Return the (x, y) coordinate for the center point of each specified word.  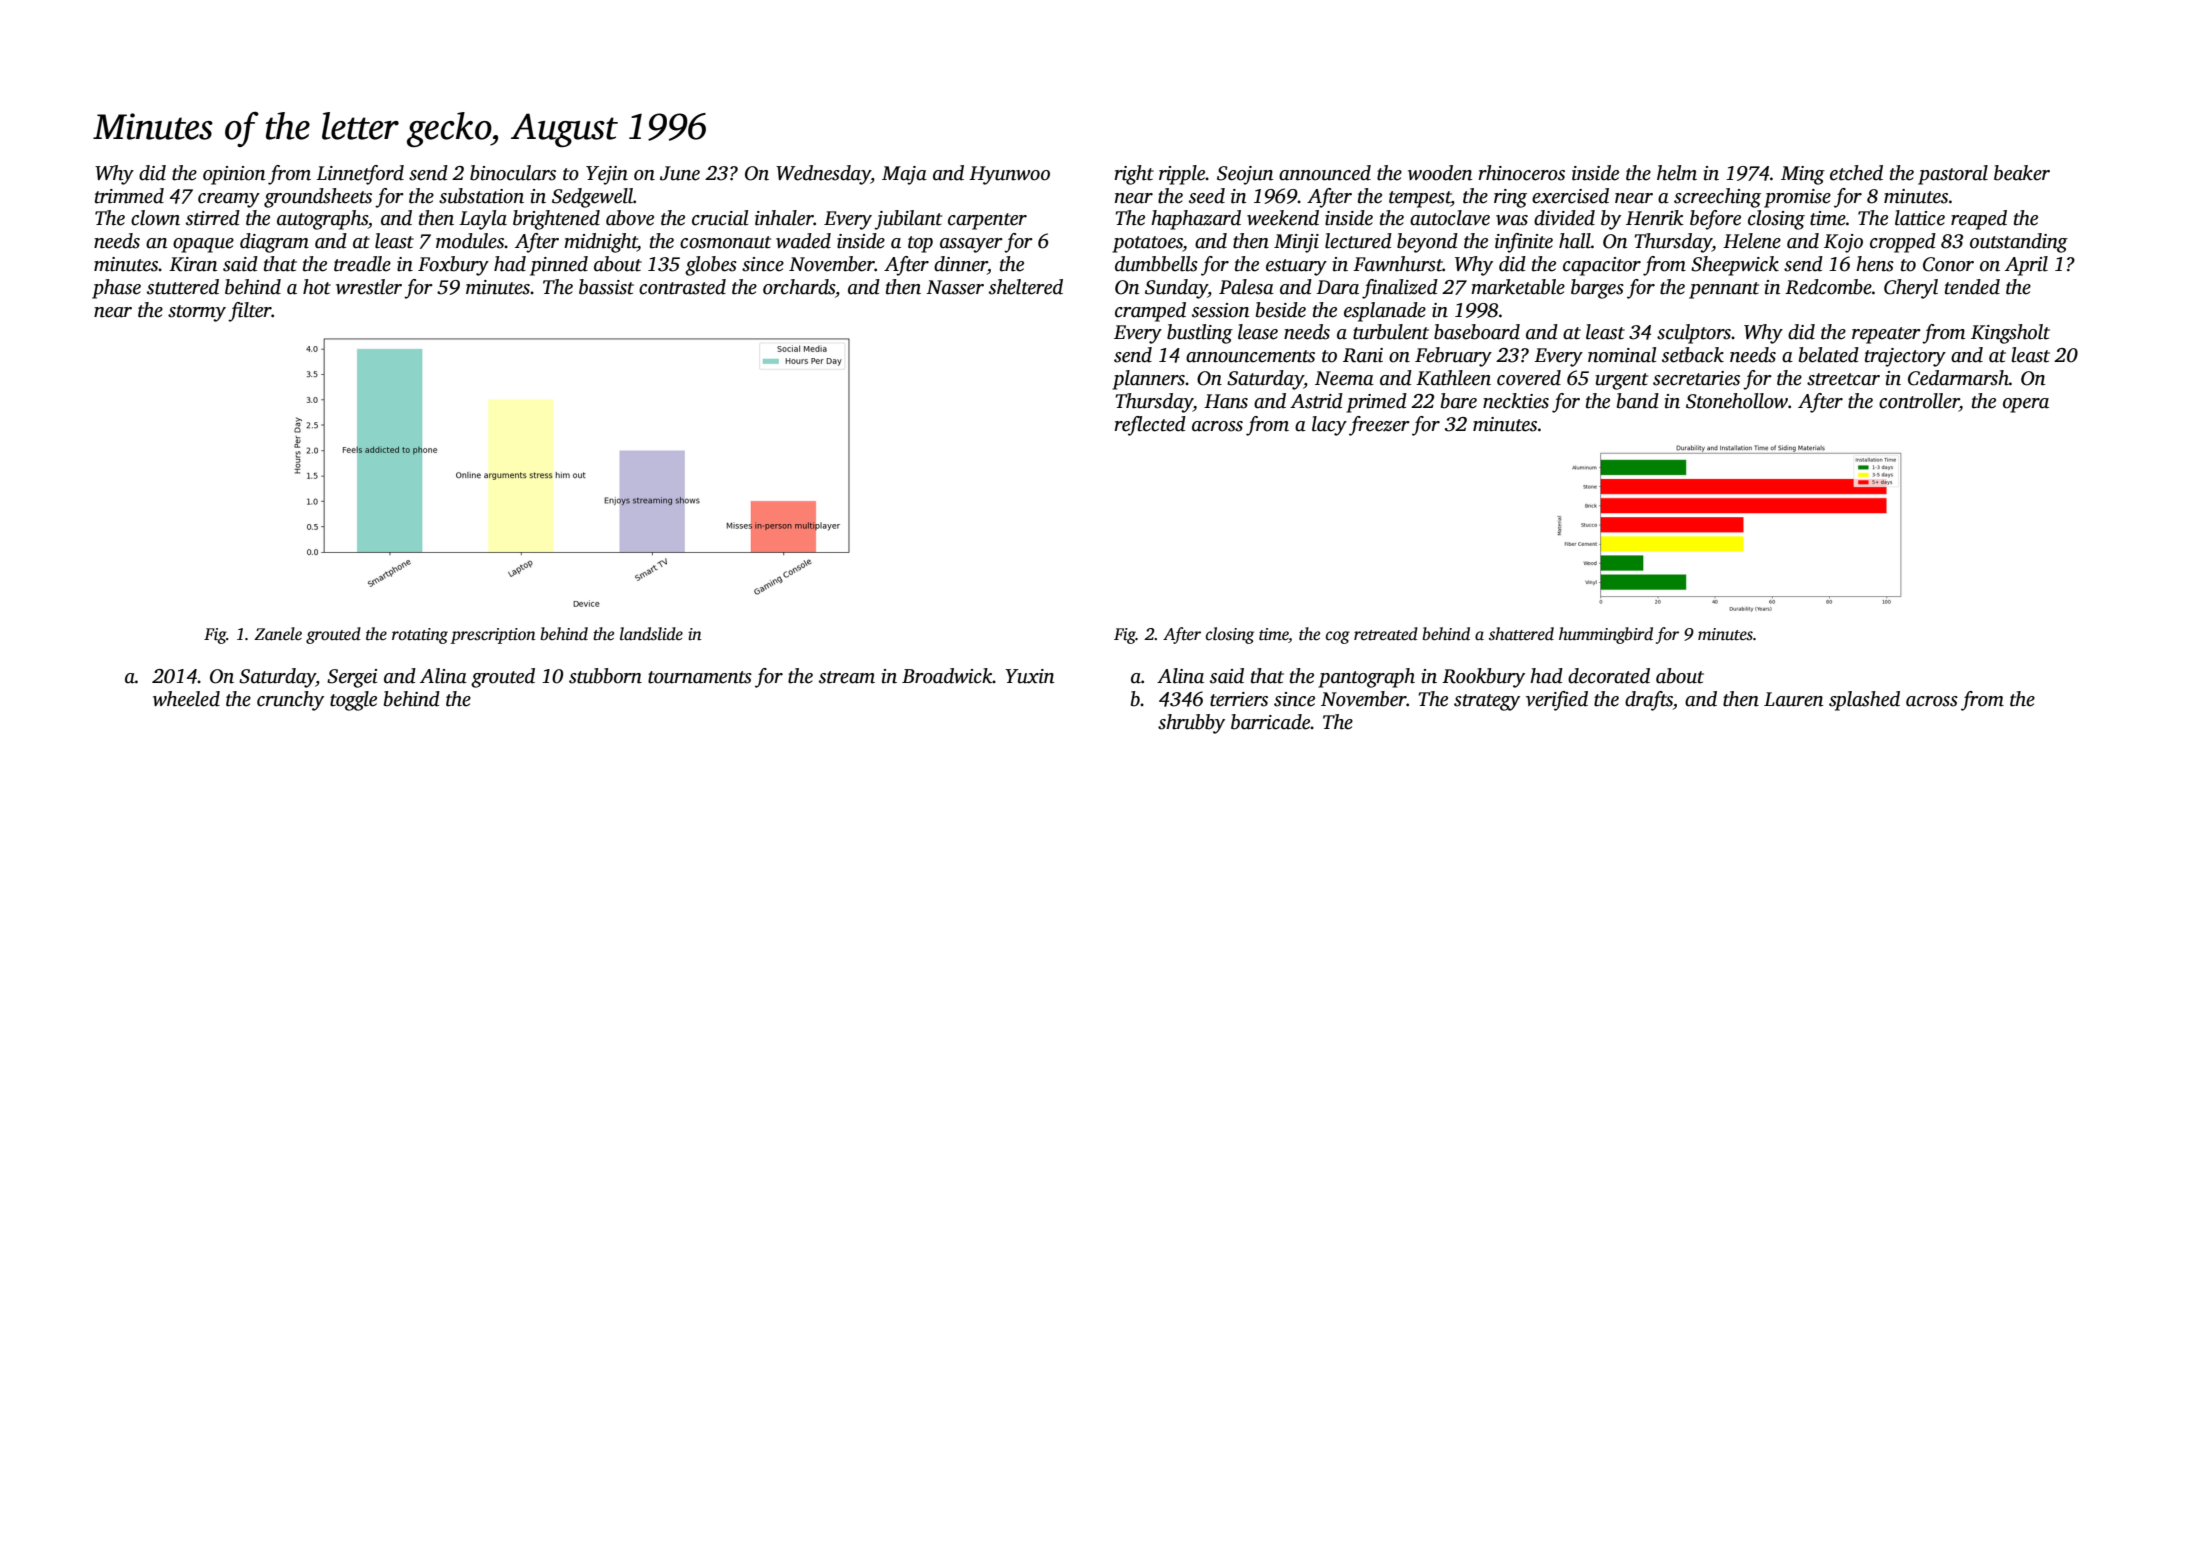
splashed (1864, 701)
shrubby (1191, 724)
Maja (904, 175)
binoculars (513, 173)
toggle (353, 701)
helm (1677, 173)
